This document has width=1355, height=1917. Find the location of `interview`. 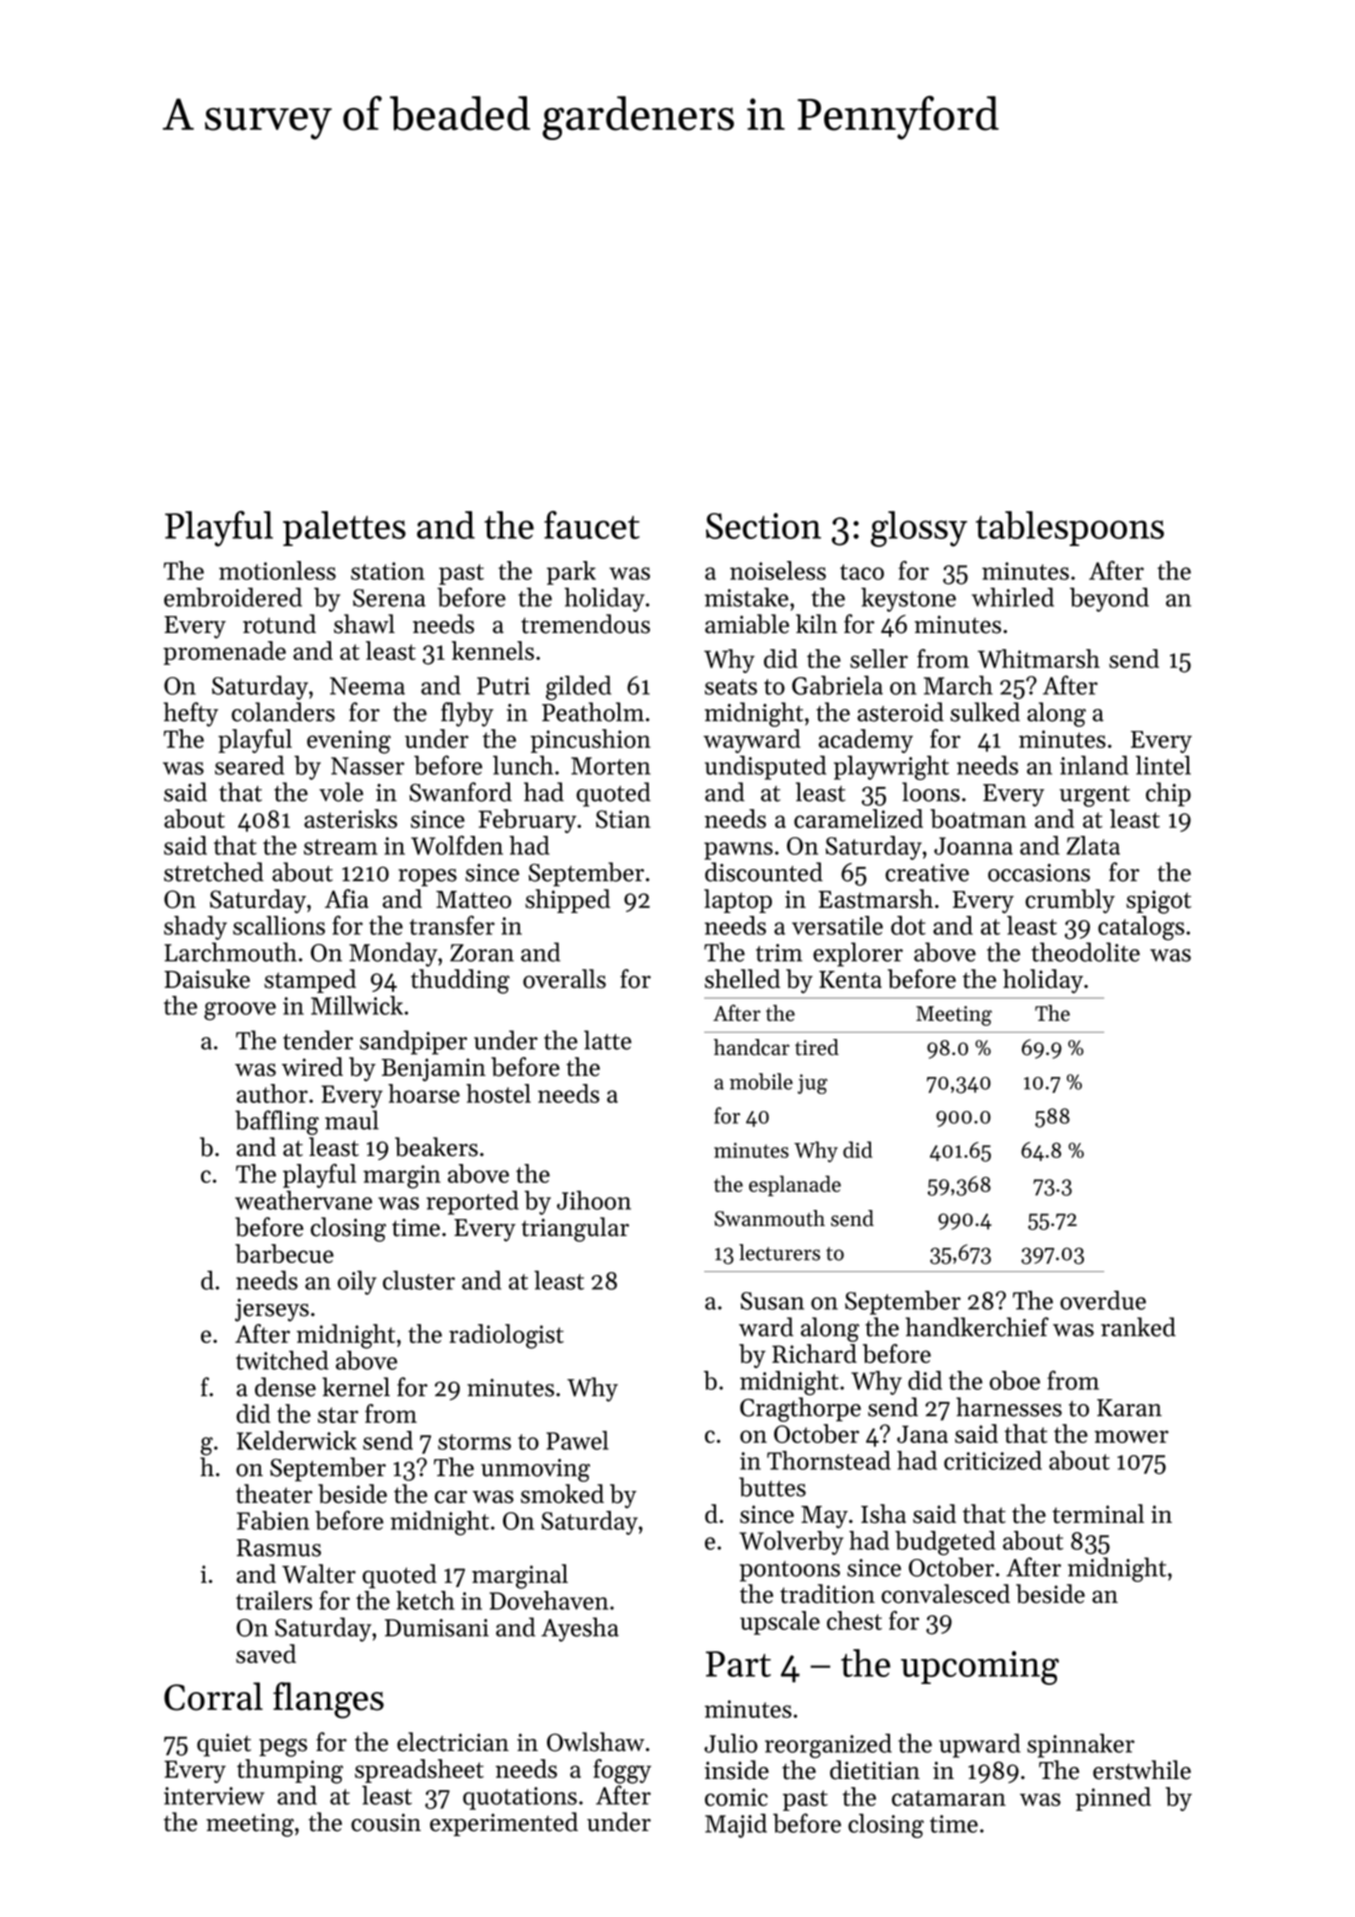

interview is located at coordinates (214, 1796).
